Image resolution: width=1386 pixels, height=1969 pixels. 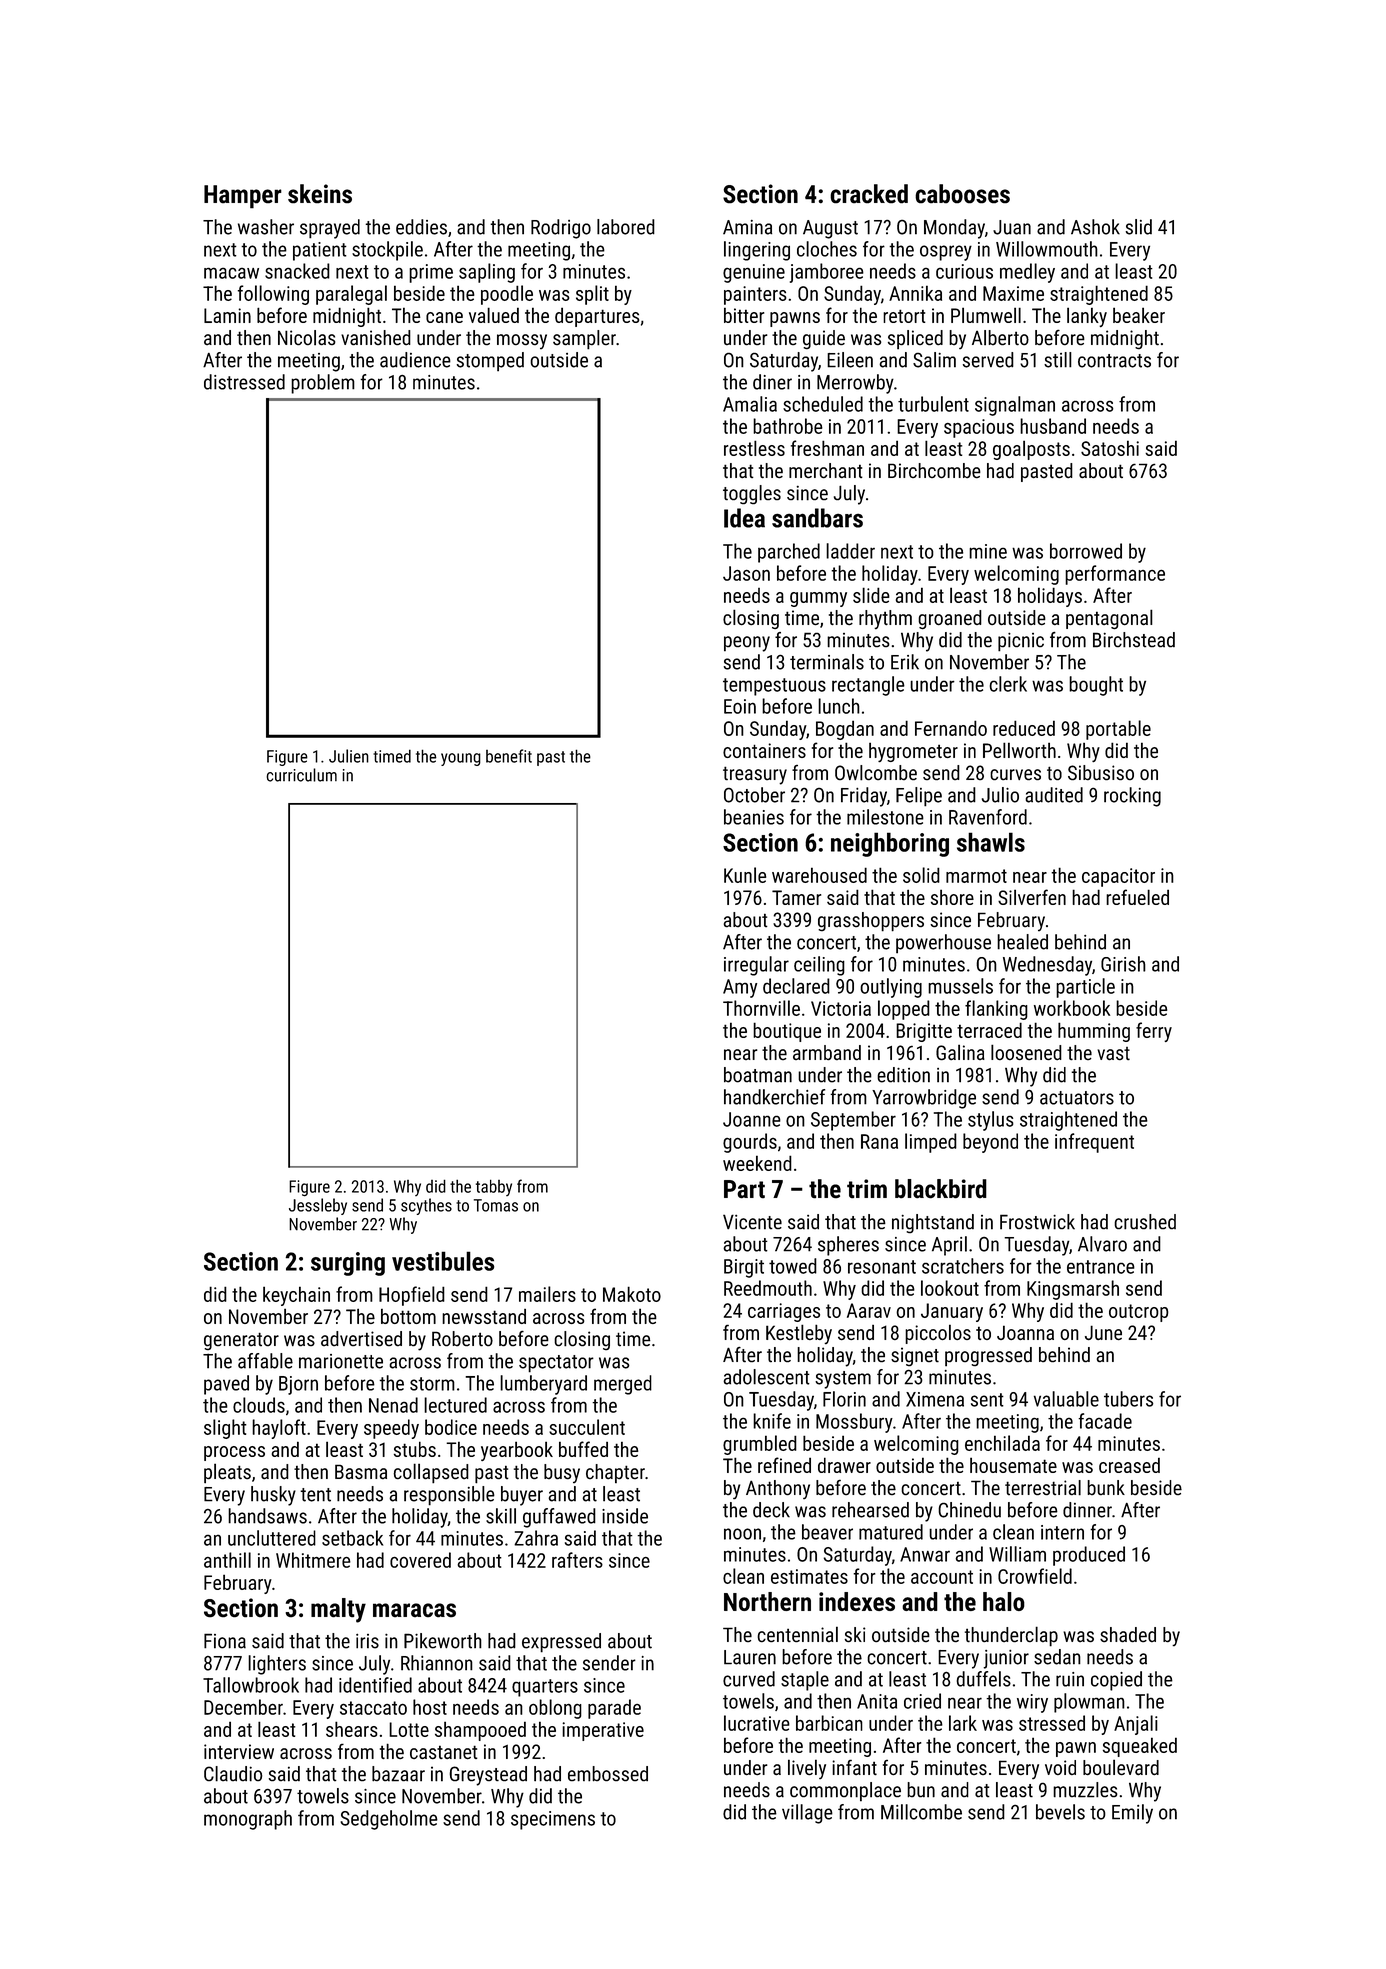 I want to click on curriculum, so click(x=301, y=775).
